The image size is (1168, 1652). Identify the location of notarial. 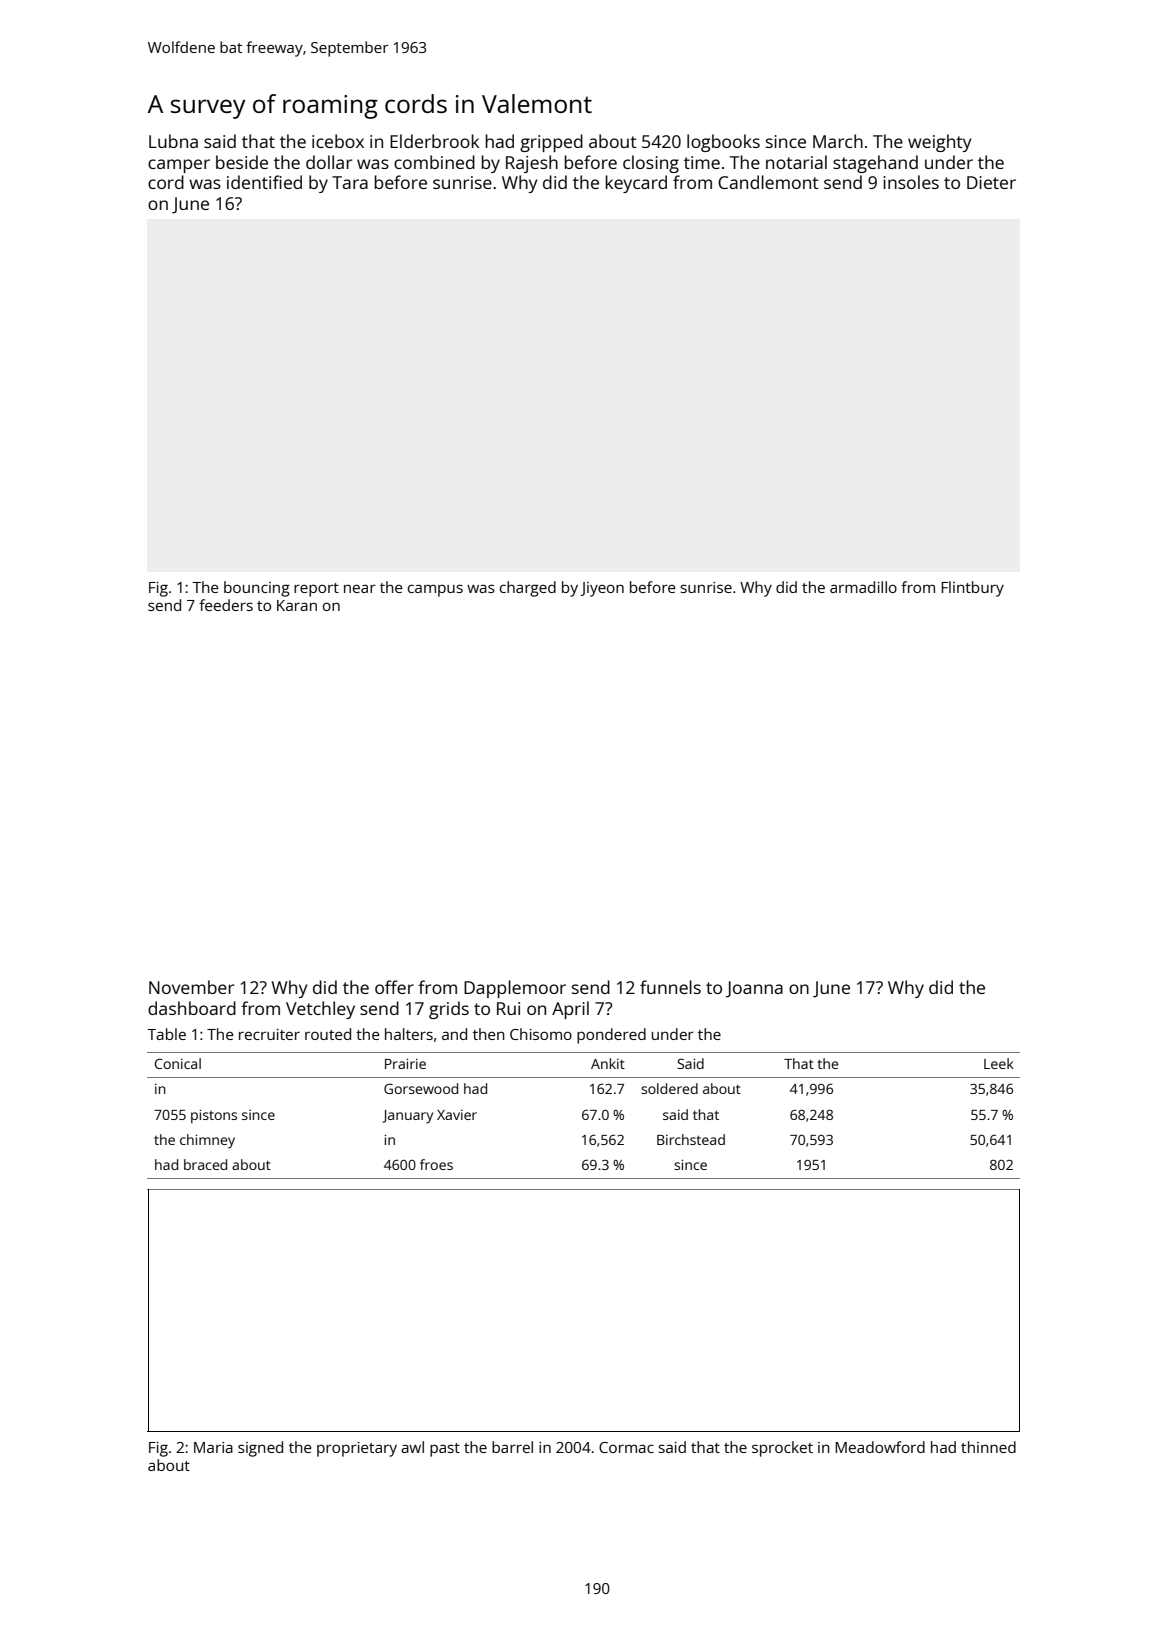
(796, 162).
